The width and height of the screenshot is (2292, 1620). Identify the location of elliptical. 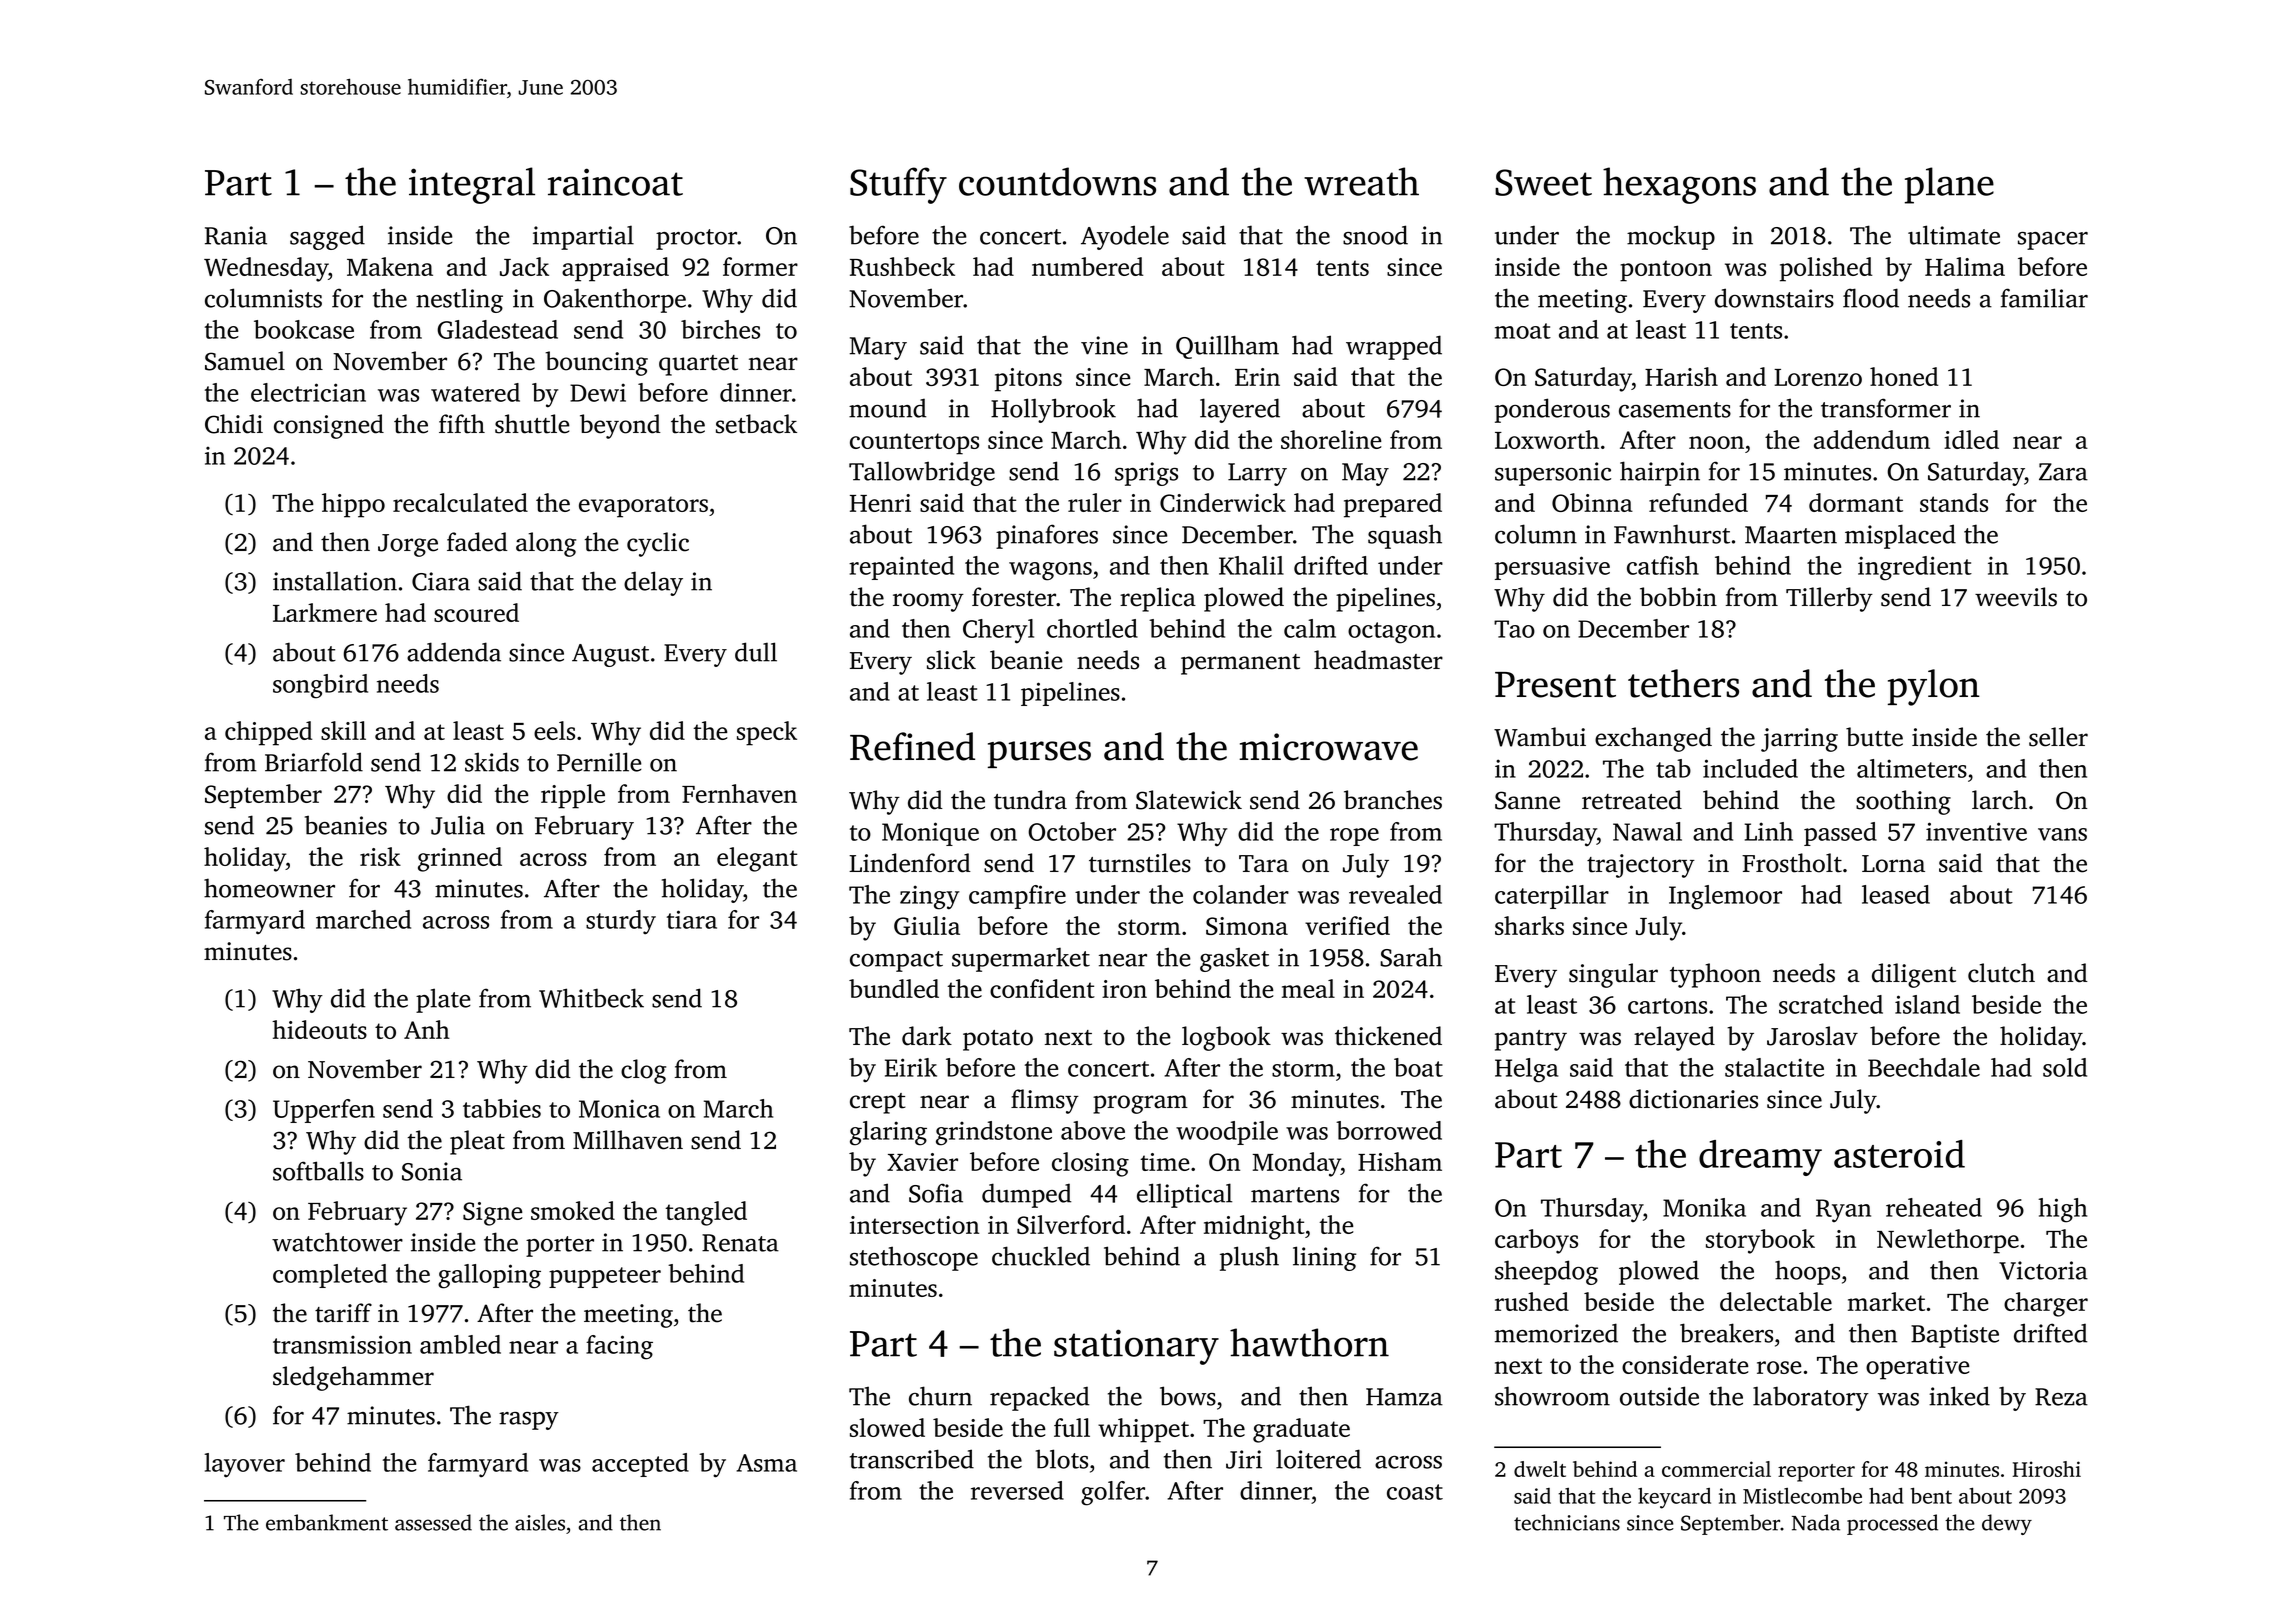
(1184, 1195).
